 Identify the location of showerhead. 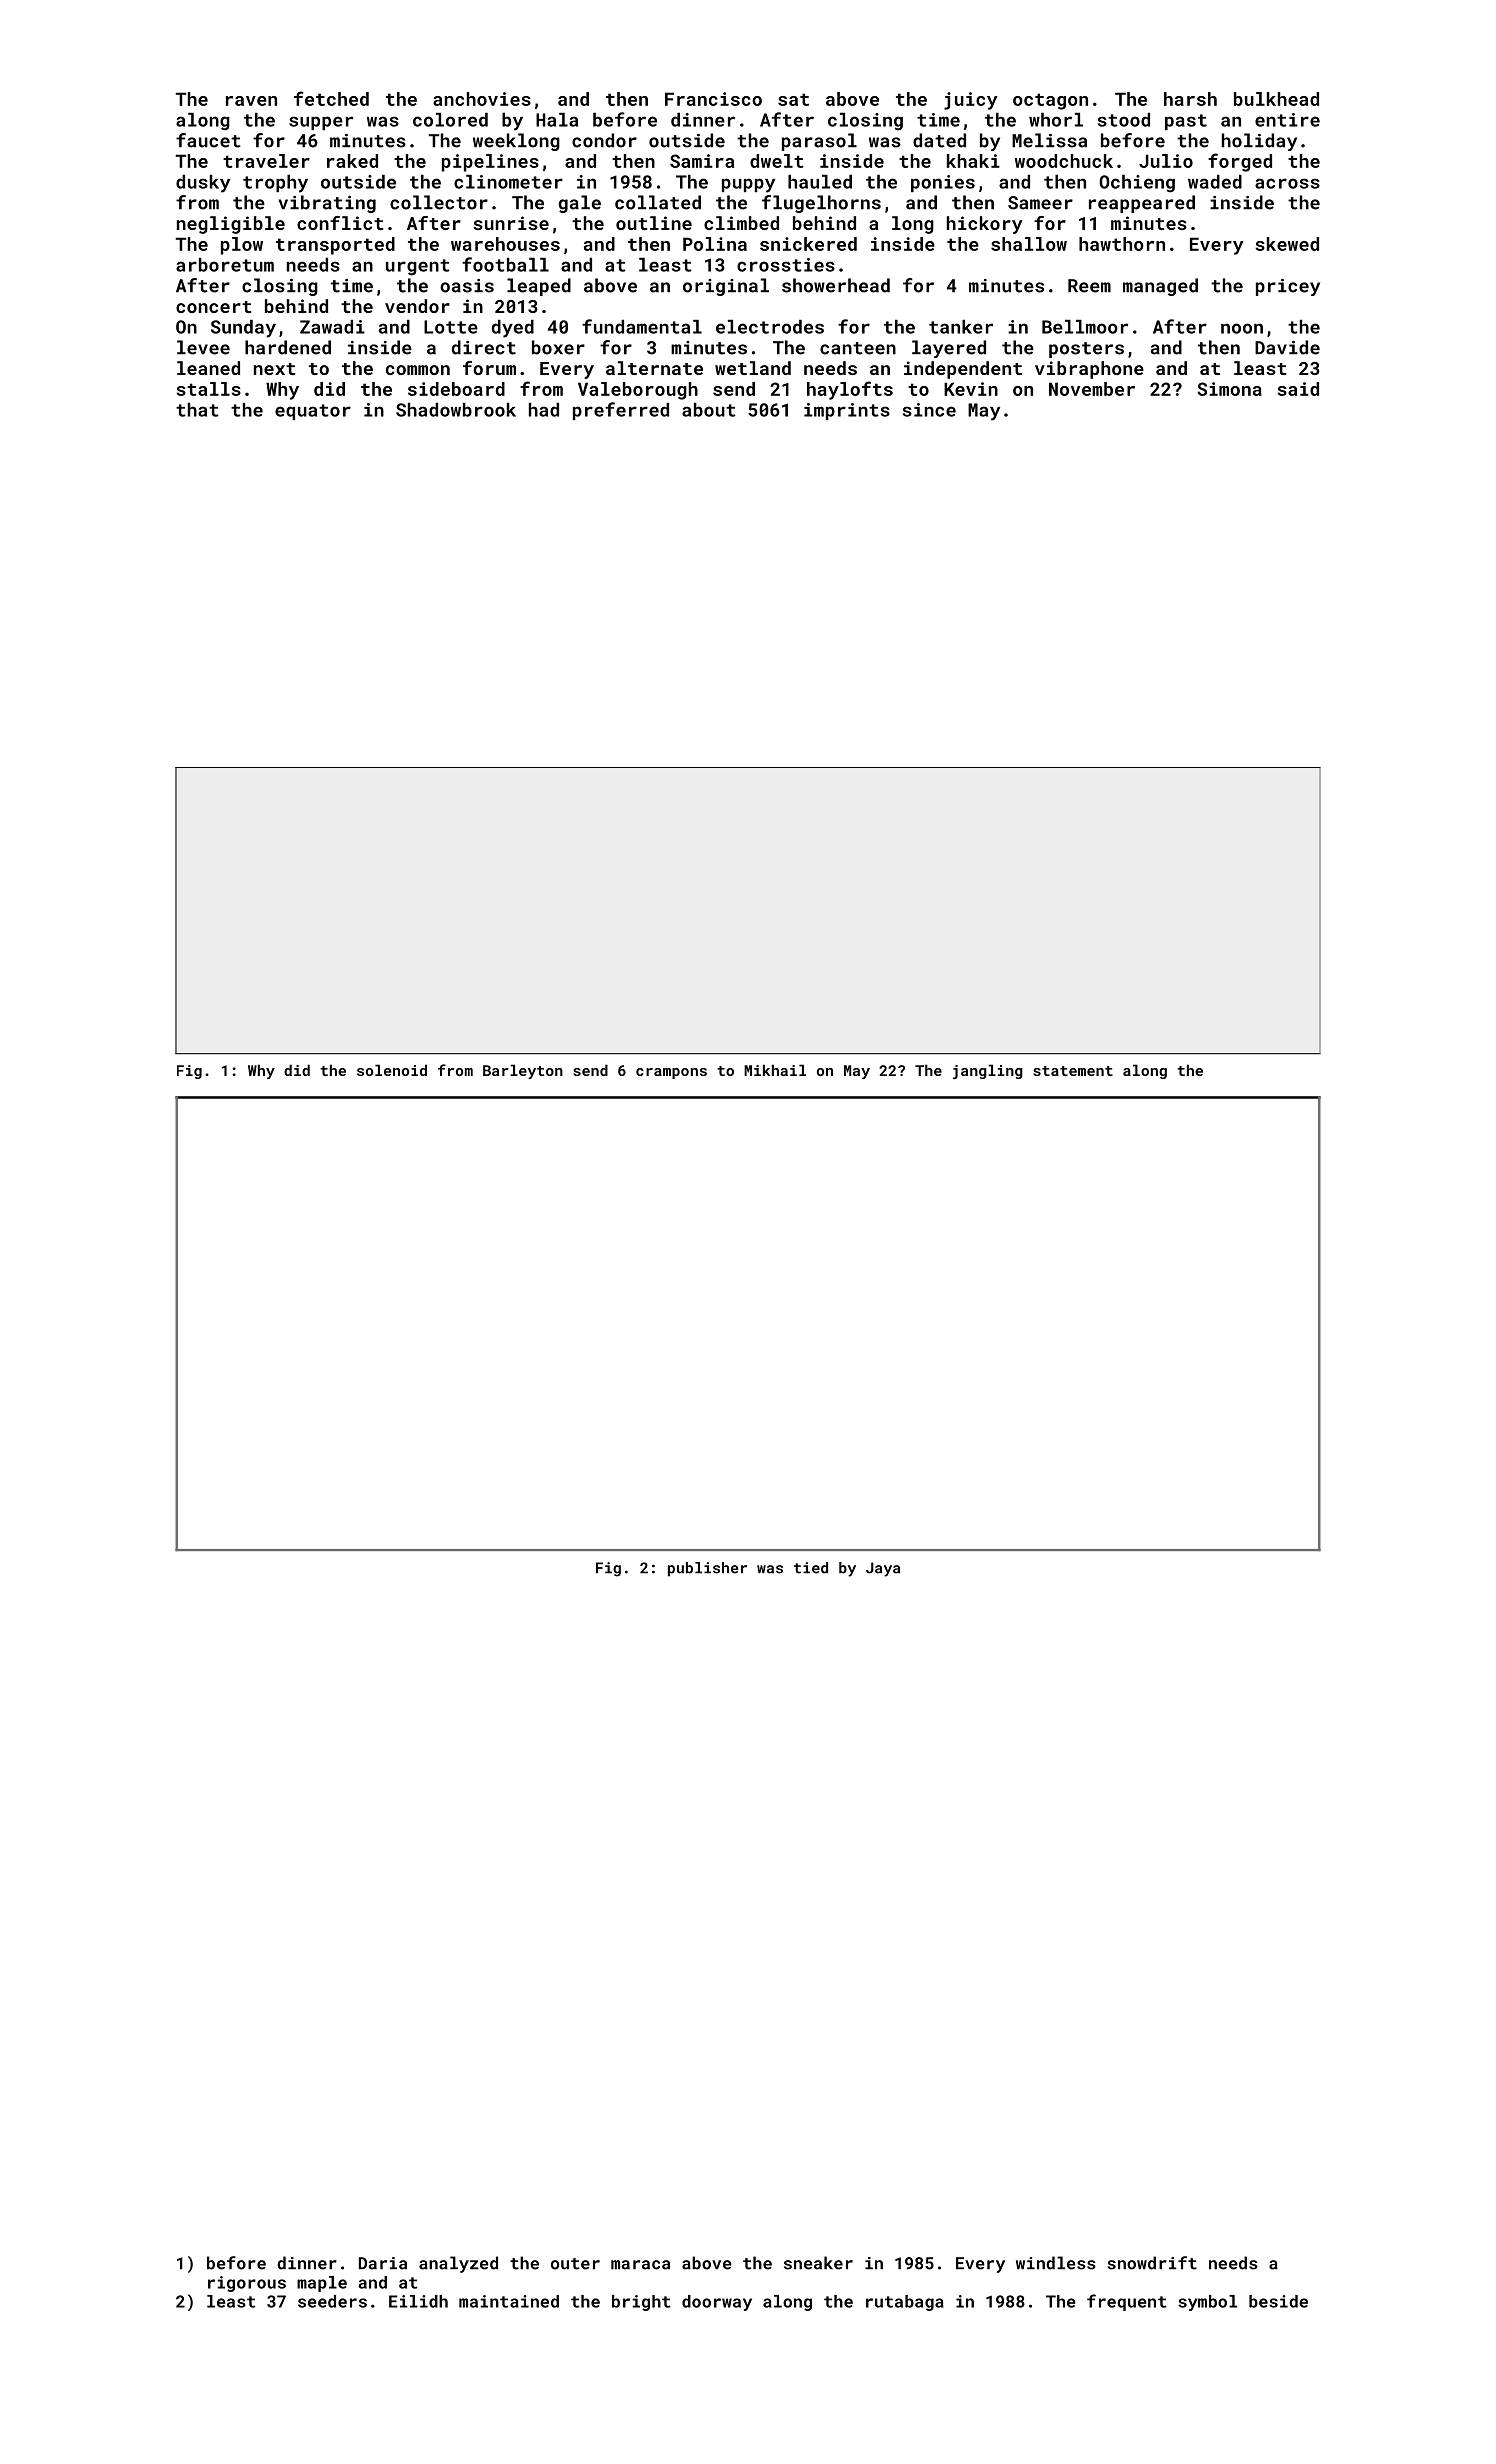
(836, 285).
